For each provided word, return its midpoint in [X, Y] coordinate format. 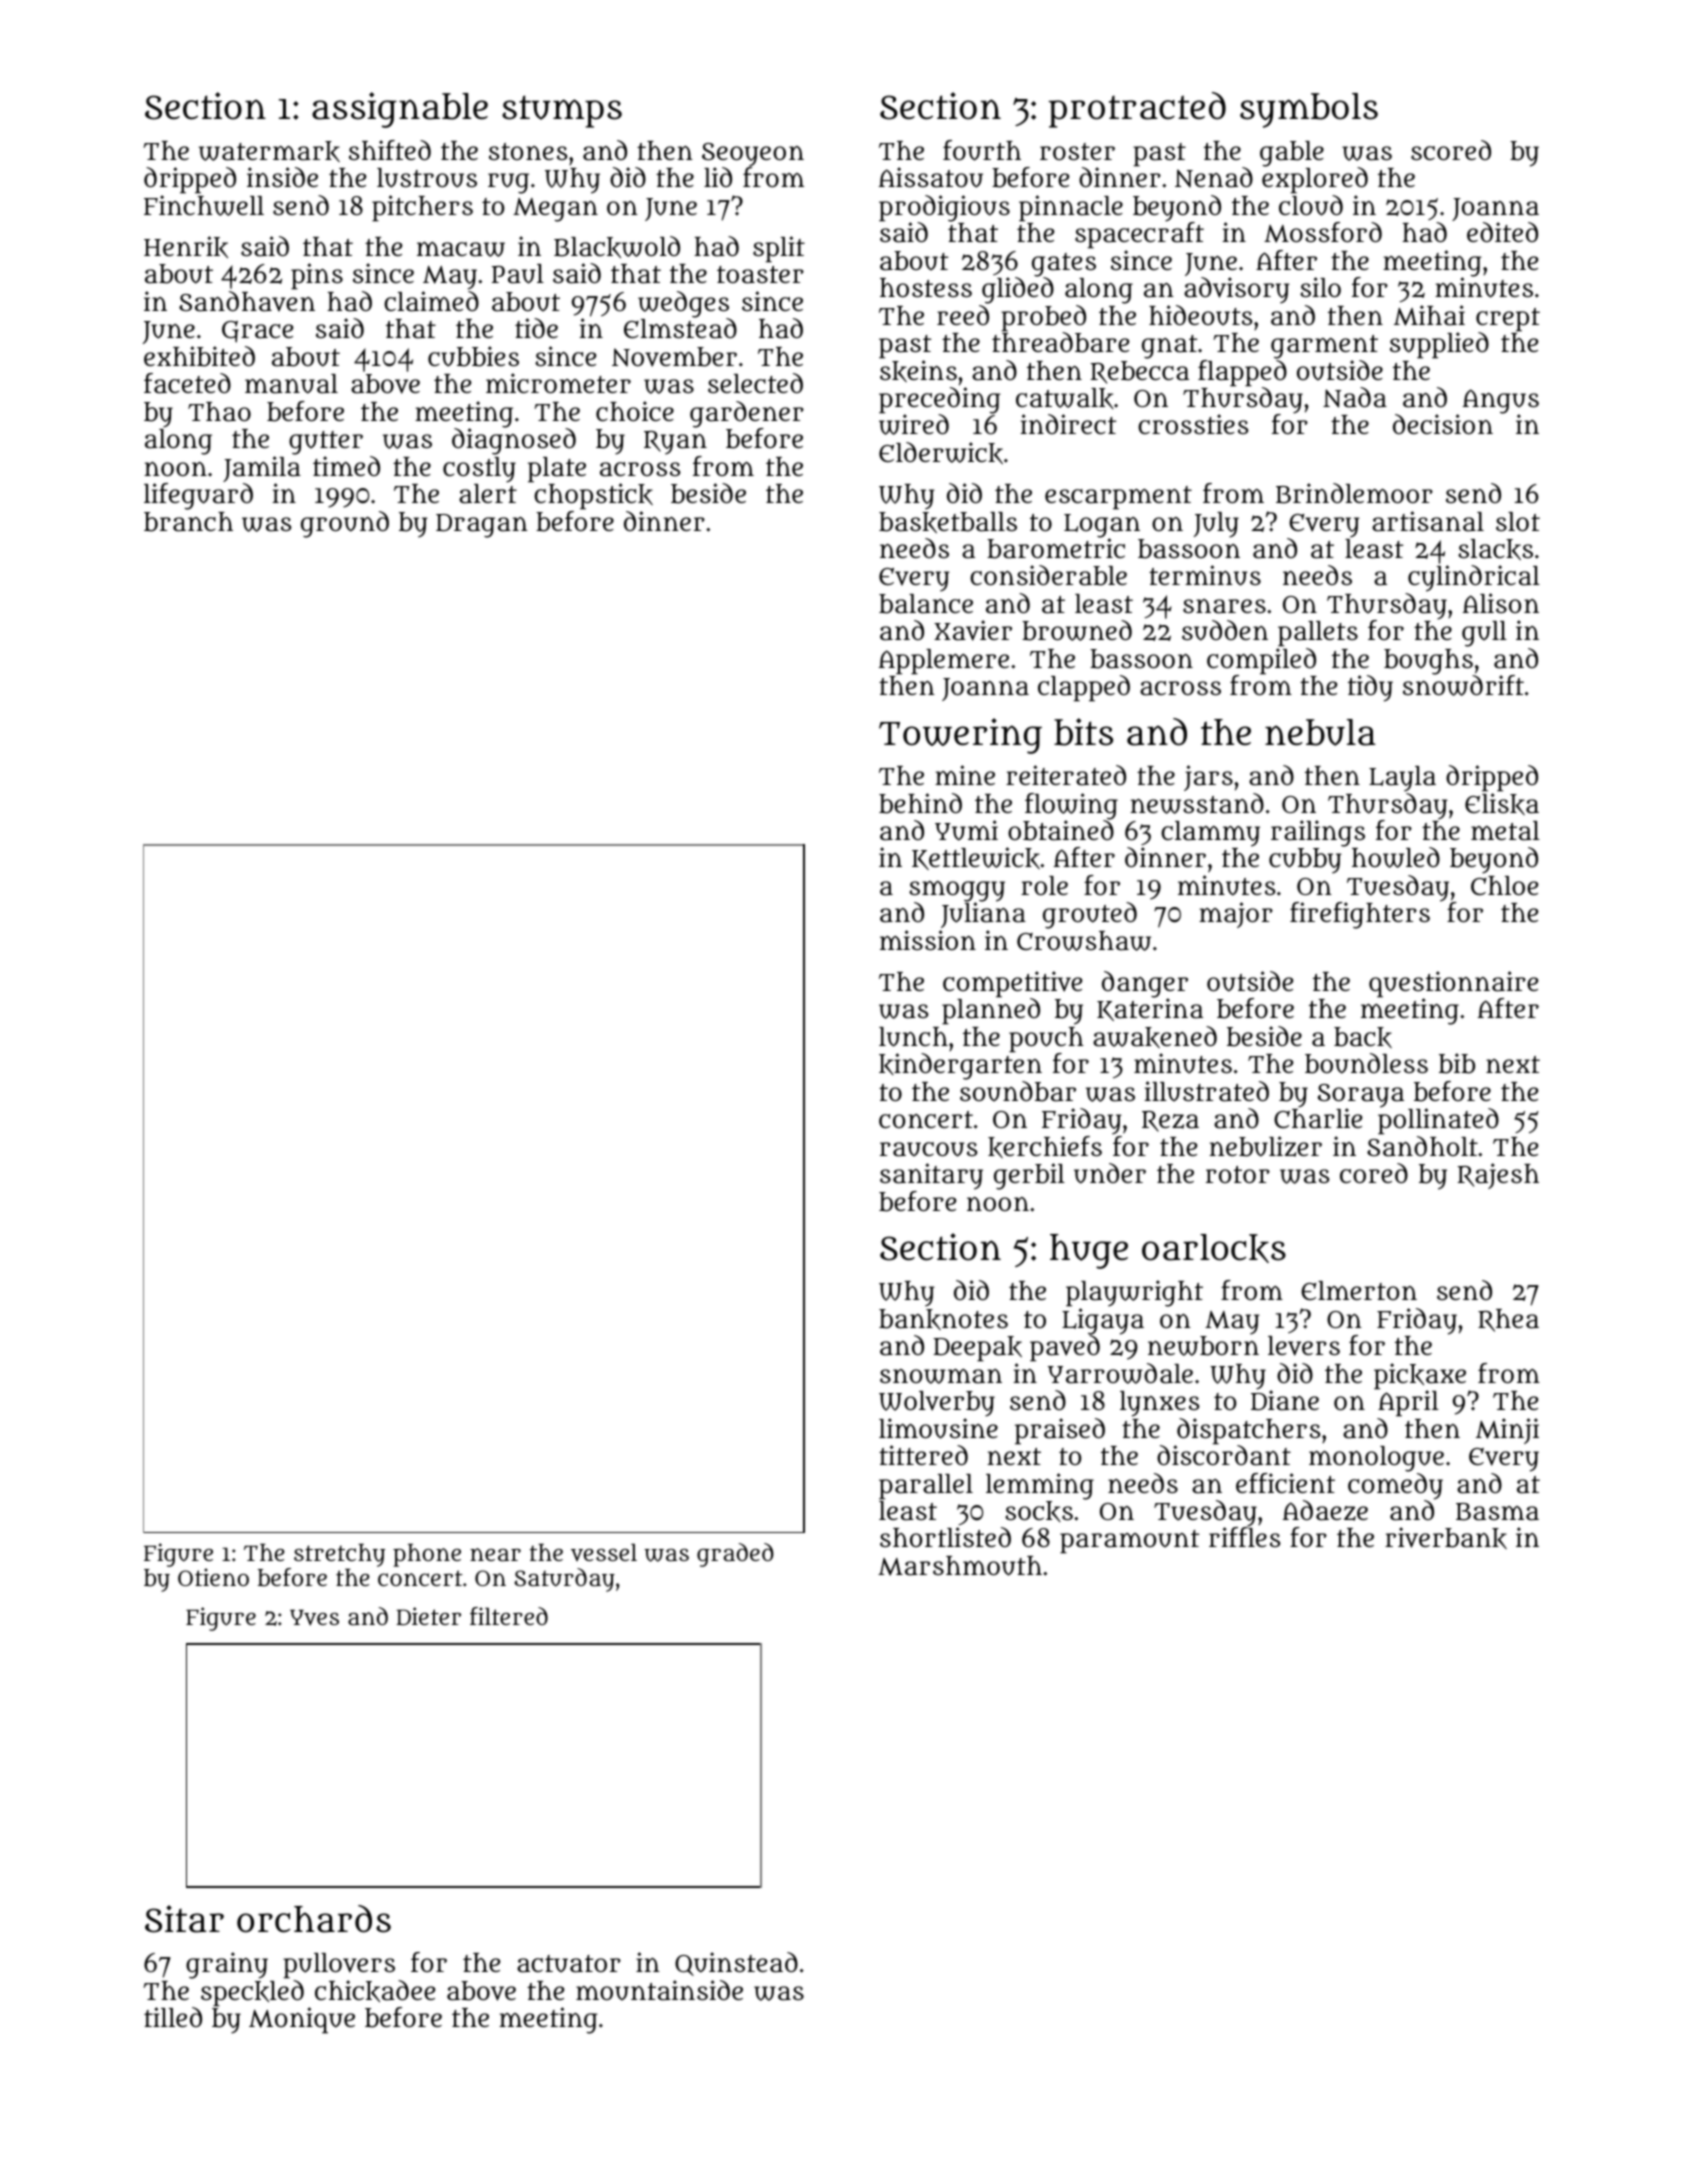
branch [188, 522]
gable [1292, 154]
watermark [269, 151]
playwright [1134, 1293]
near [495, 1554]
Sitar [184, 1919]
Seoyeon [753, 155]
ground [345, 524]
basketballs [948, 522]
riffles [1245, 1537]
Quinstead [736, 1964]
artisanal [1428, 521]
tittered [923, 1455]
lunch [913, 1037]
